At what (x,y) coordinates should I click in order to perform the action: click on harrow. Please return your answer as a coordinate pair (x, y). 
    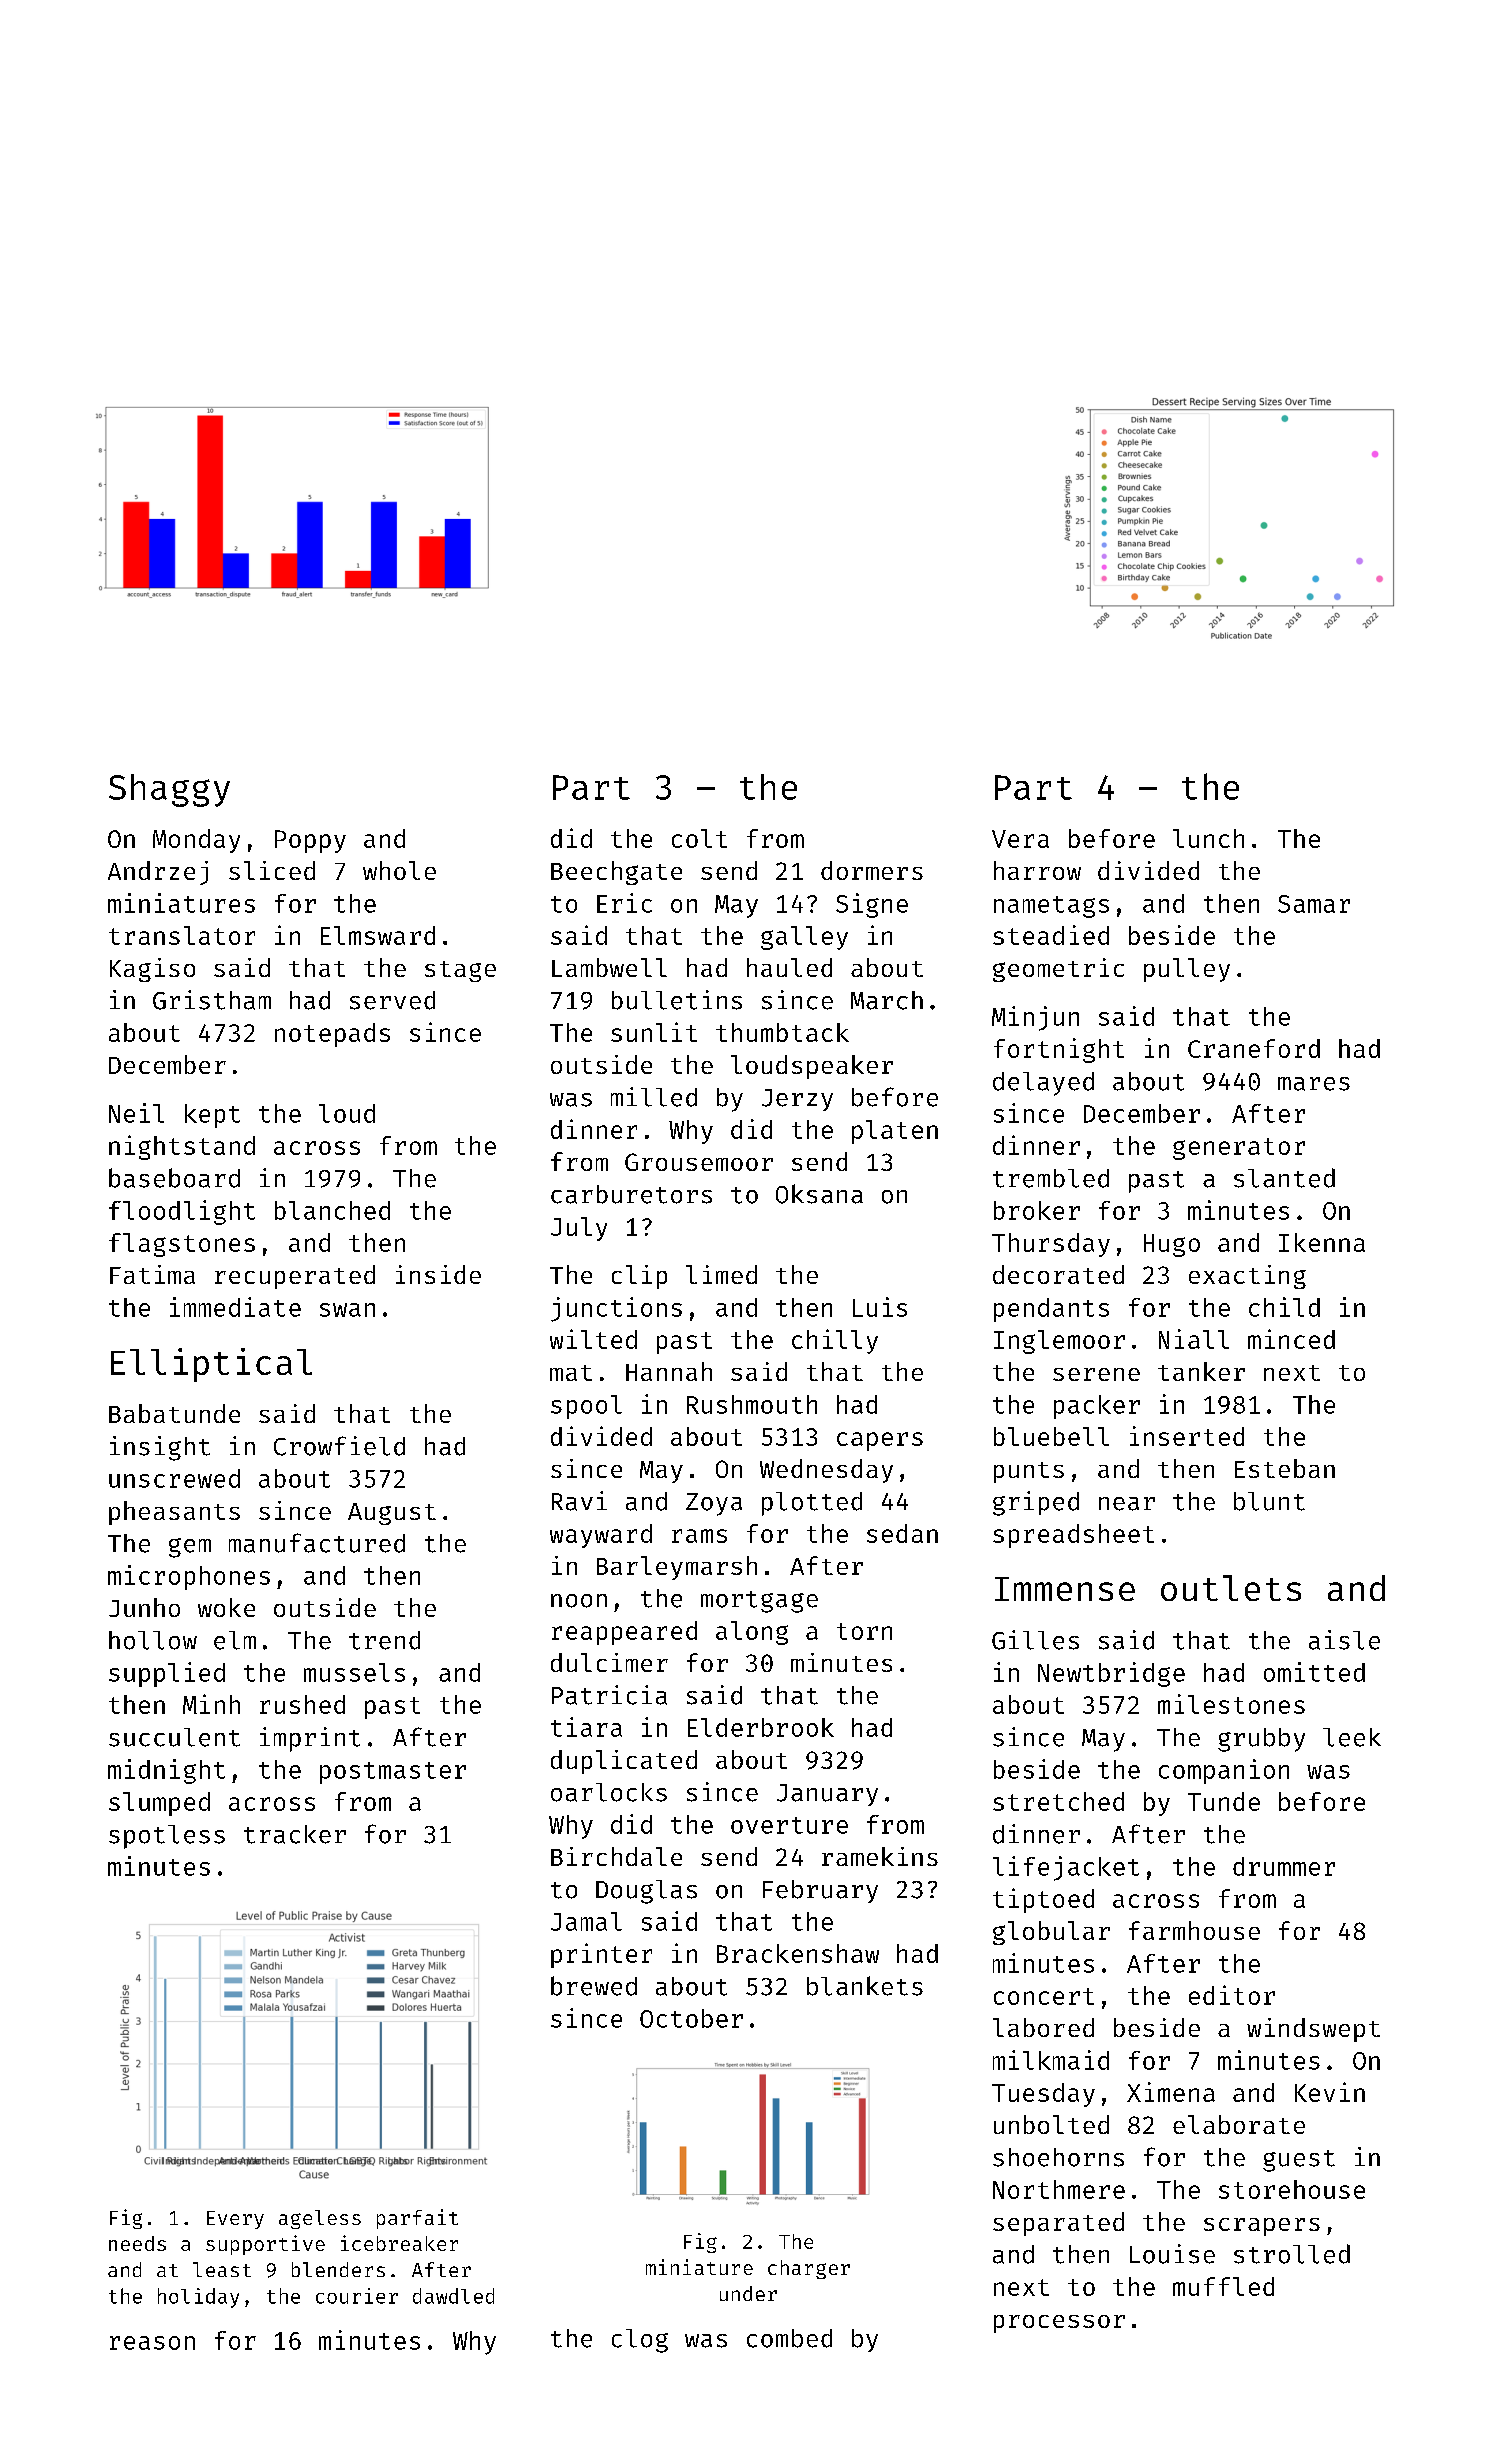
    Looking at the image, I should click on (1037, 870).
